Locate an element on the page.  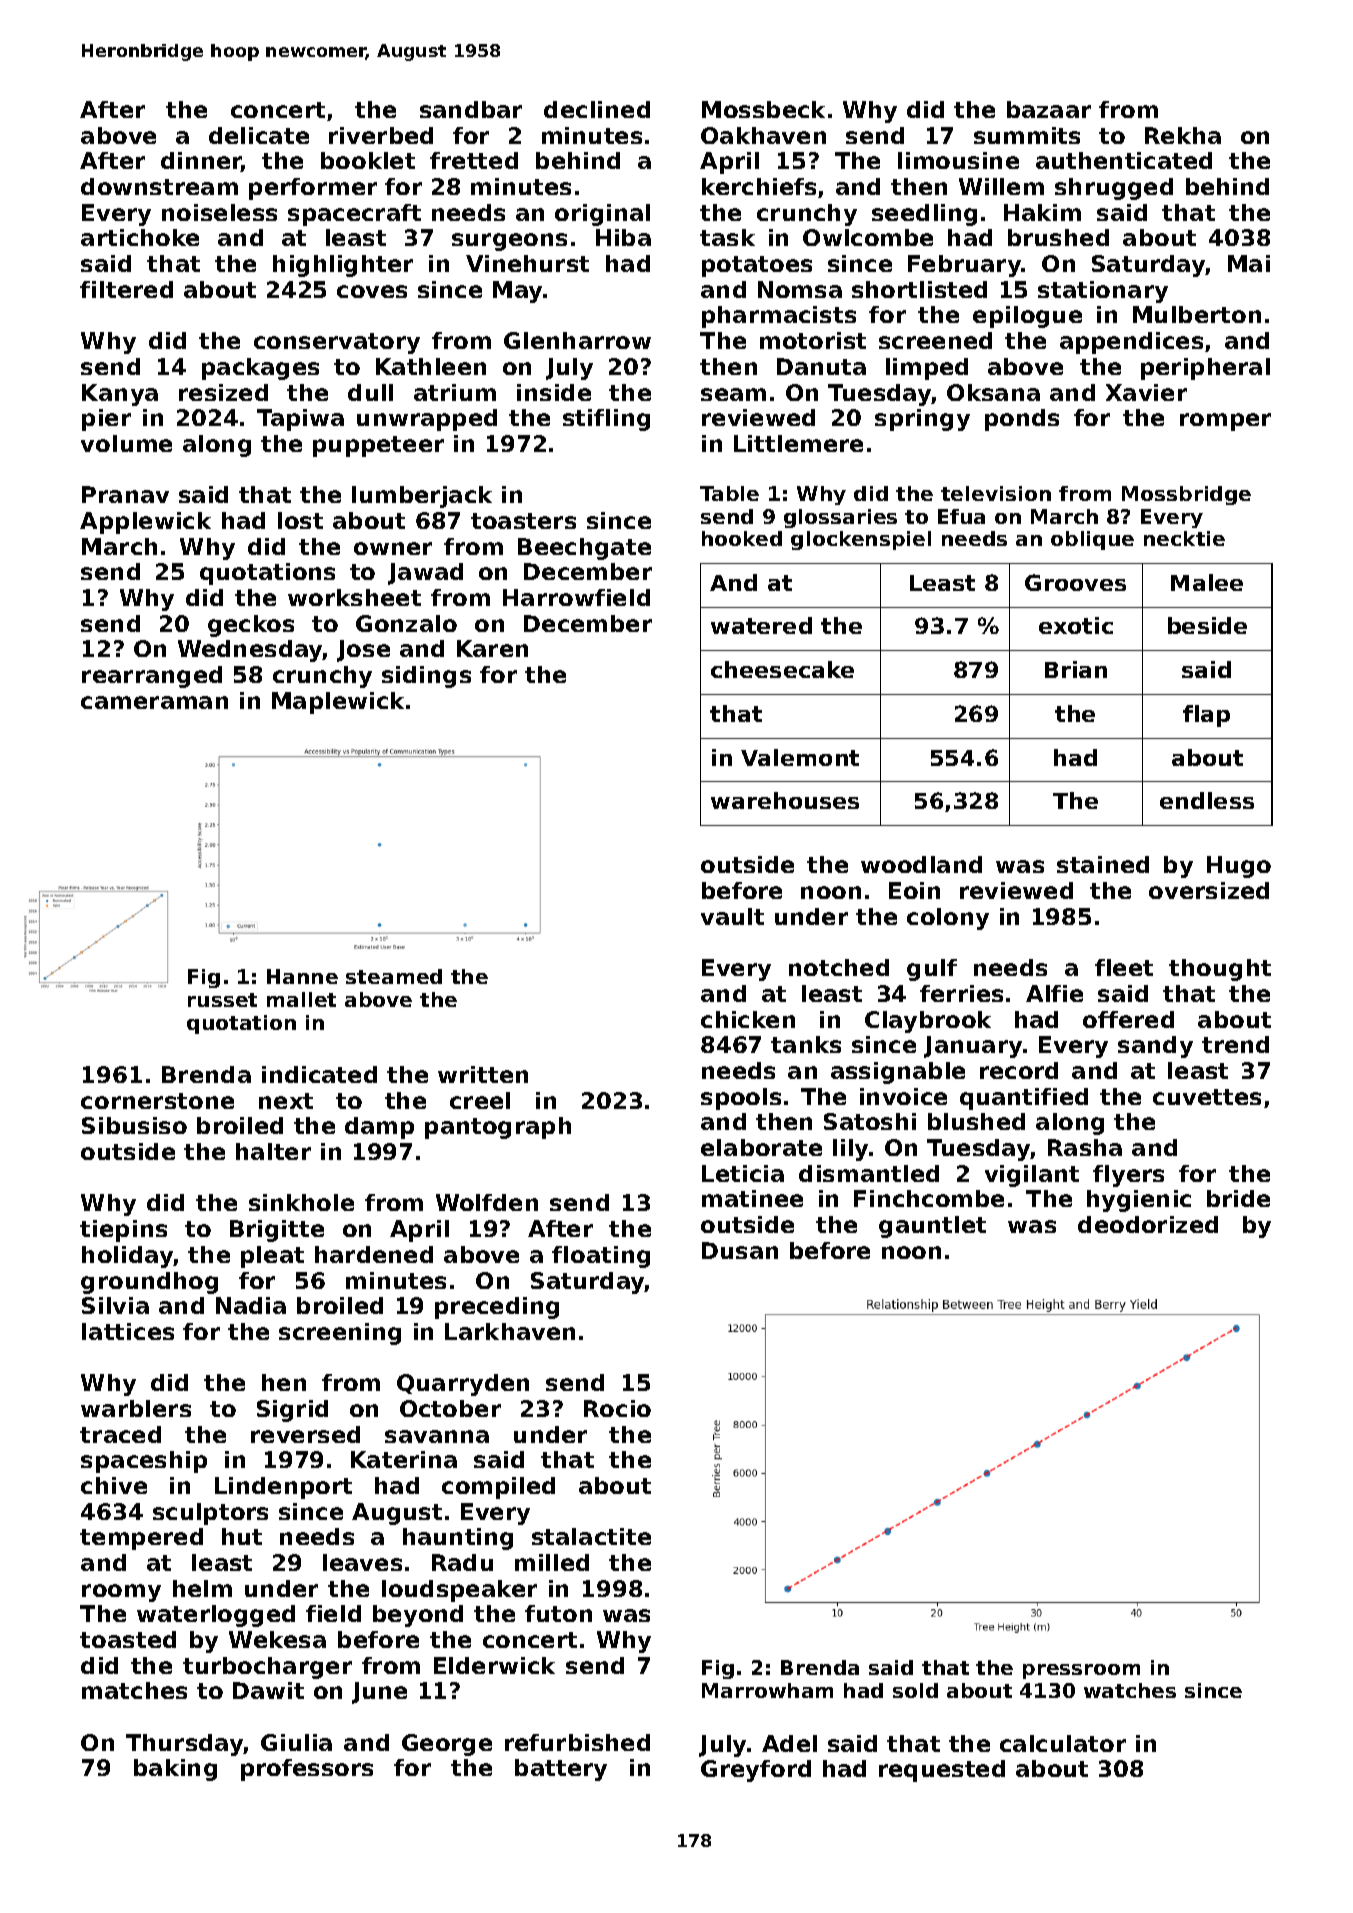
Mai is located at coordinates (1249, 263).
